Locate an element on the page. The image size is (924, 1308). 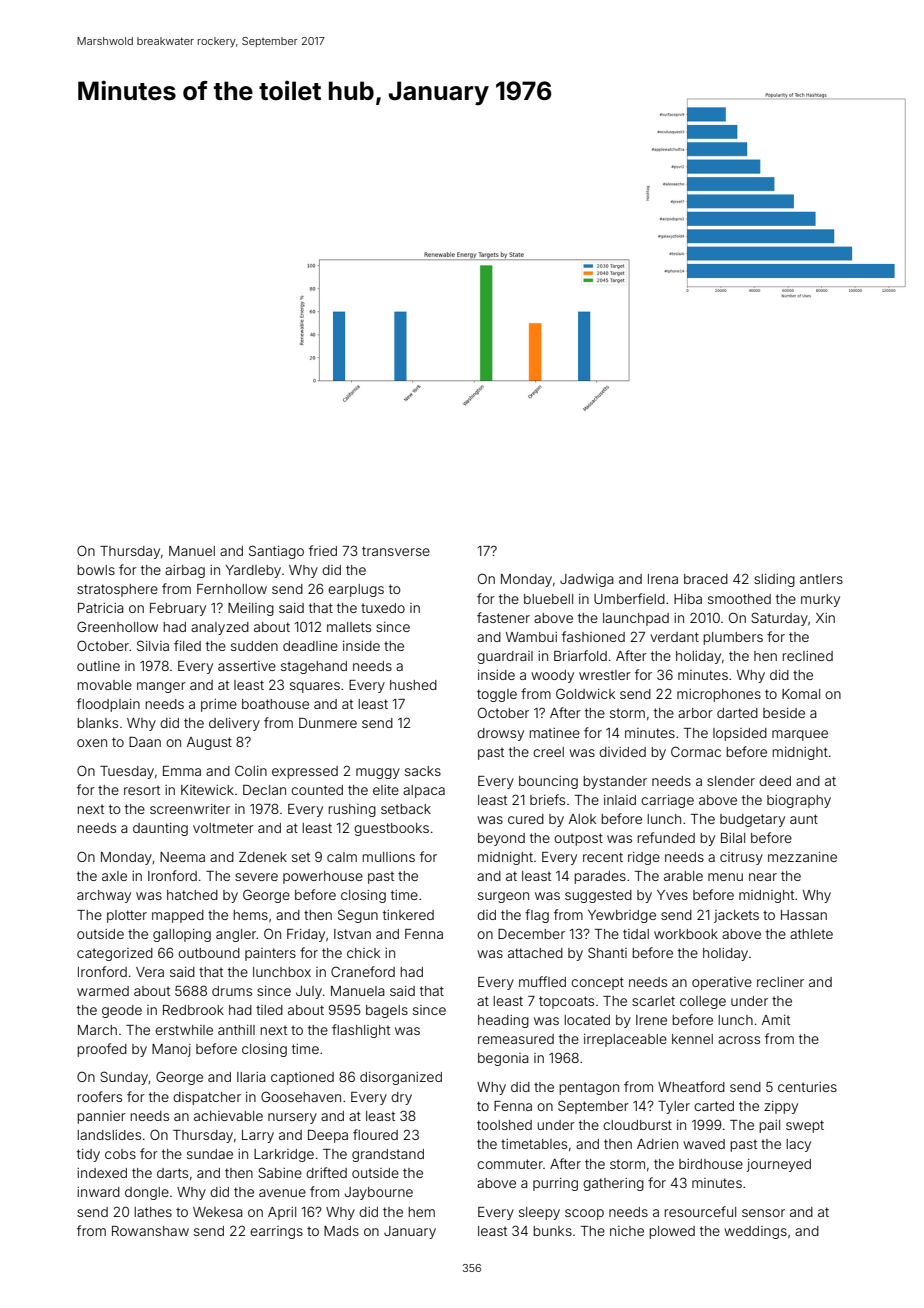
earrings is located at coordinates (276, 1232).
